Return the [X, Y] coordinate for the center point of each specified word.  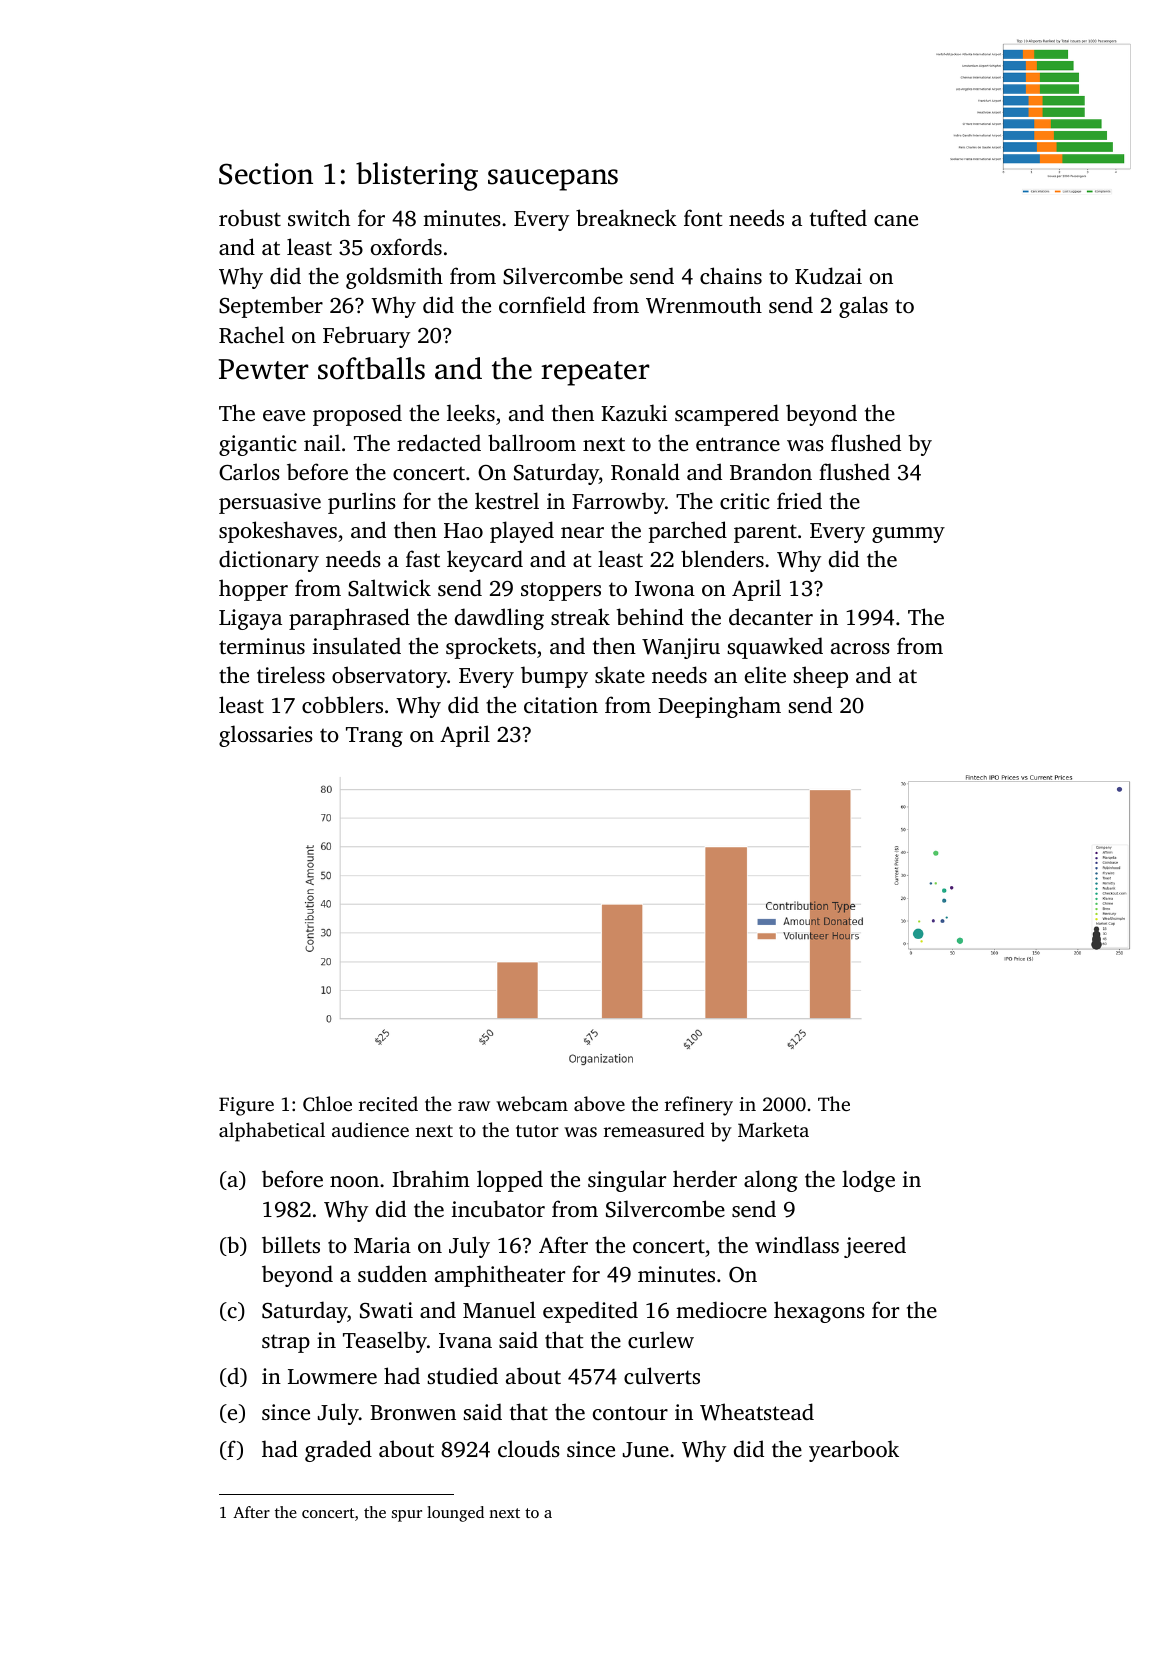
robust [250, 217]
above [599, 1103]
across [860, 648]
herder [705, 1178]
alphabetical [272, 1132]
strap [286, 1343]
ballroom [532, 442]
